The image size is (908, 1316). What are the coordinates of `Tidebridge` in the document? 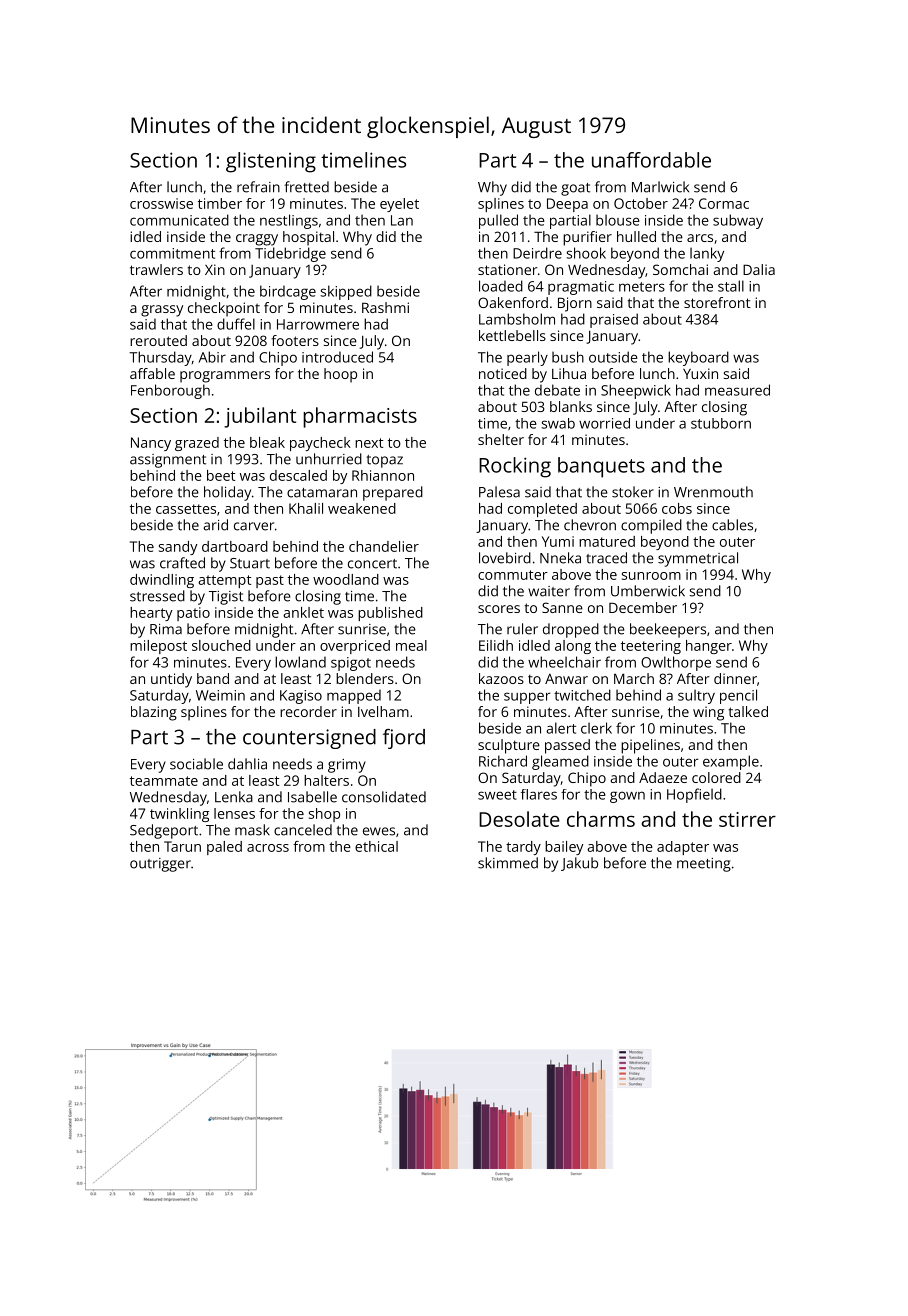 It's located at (290, 254).
